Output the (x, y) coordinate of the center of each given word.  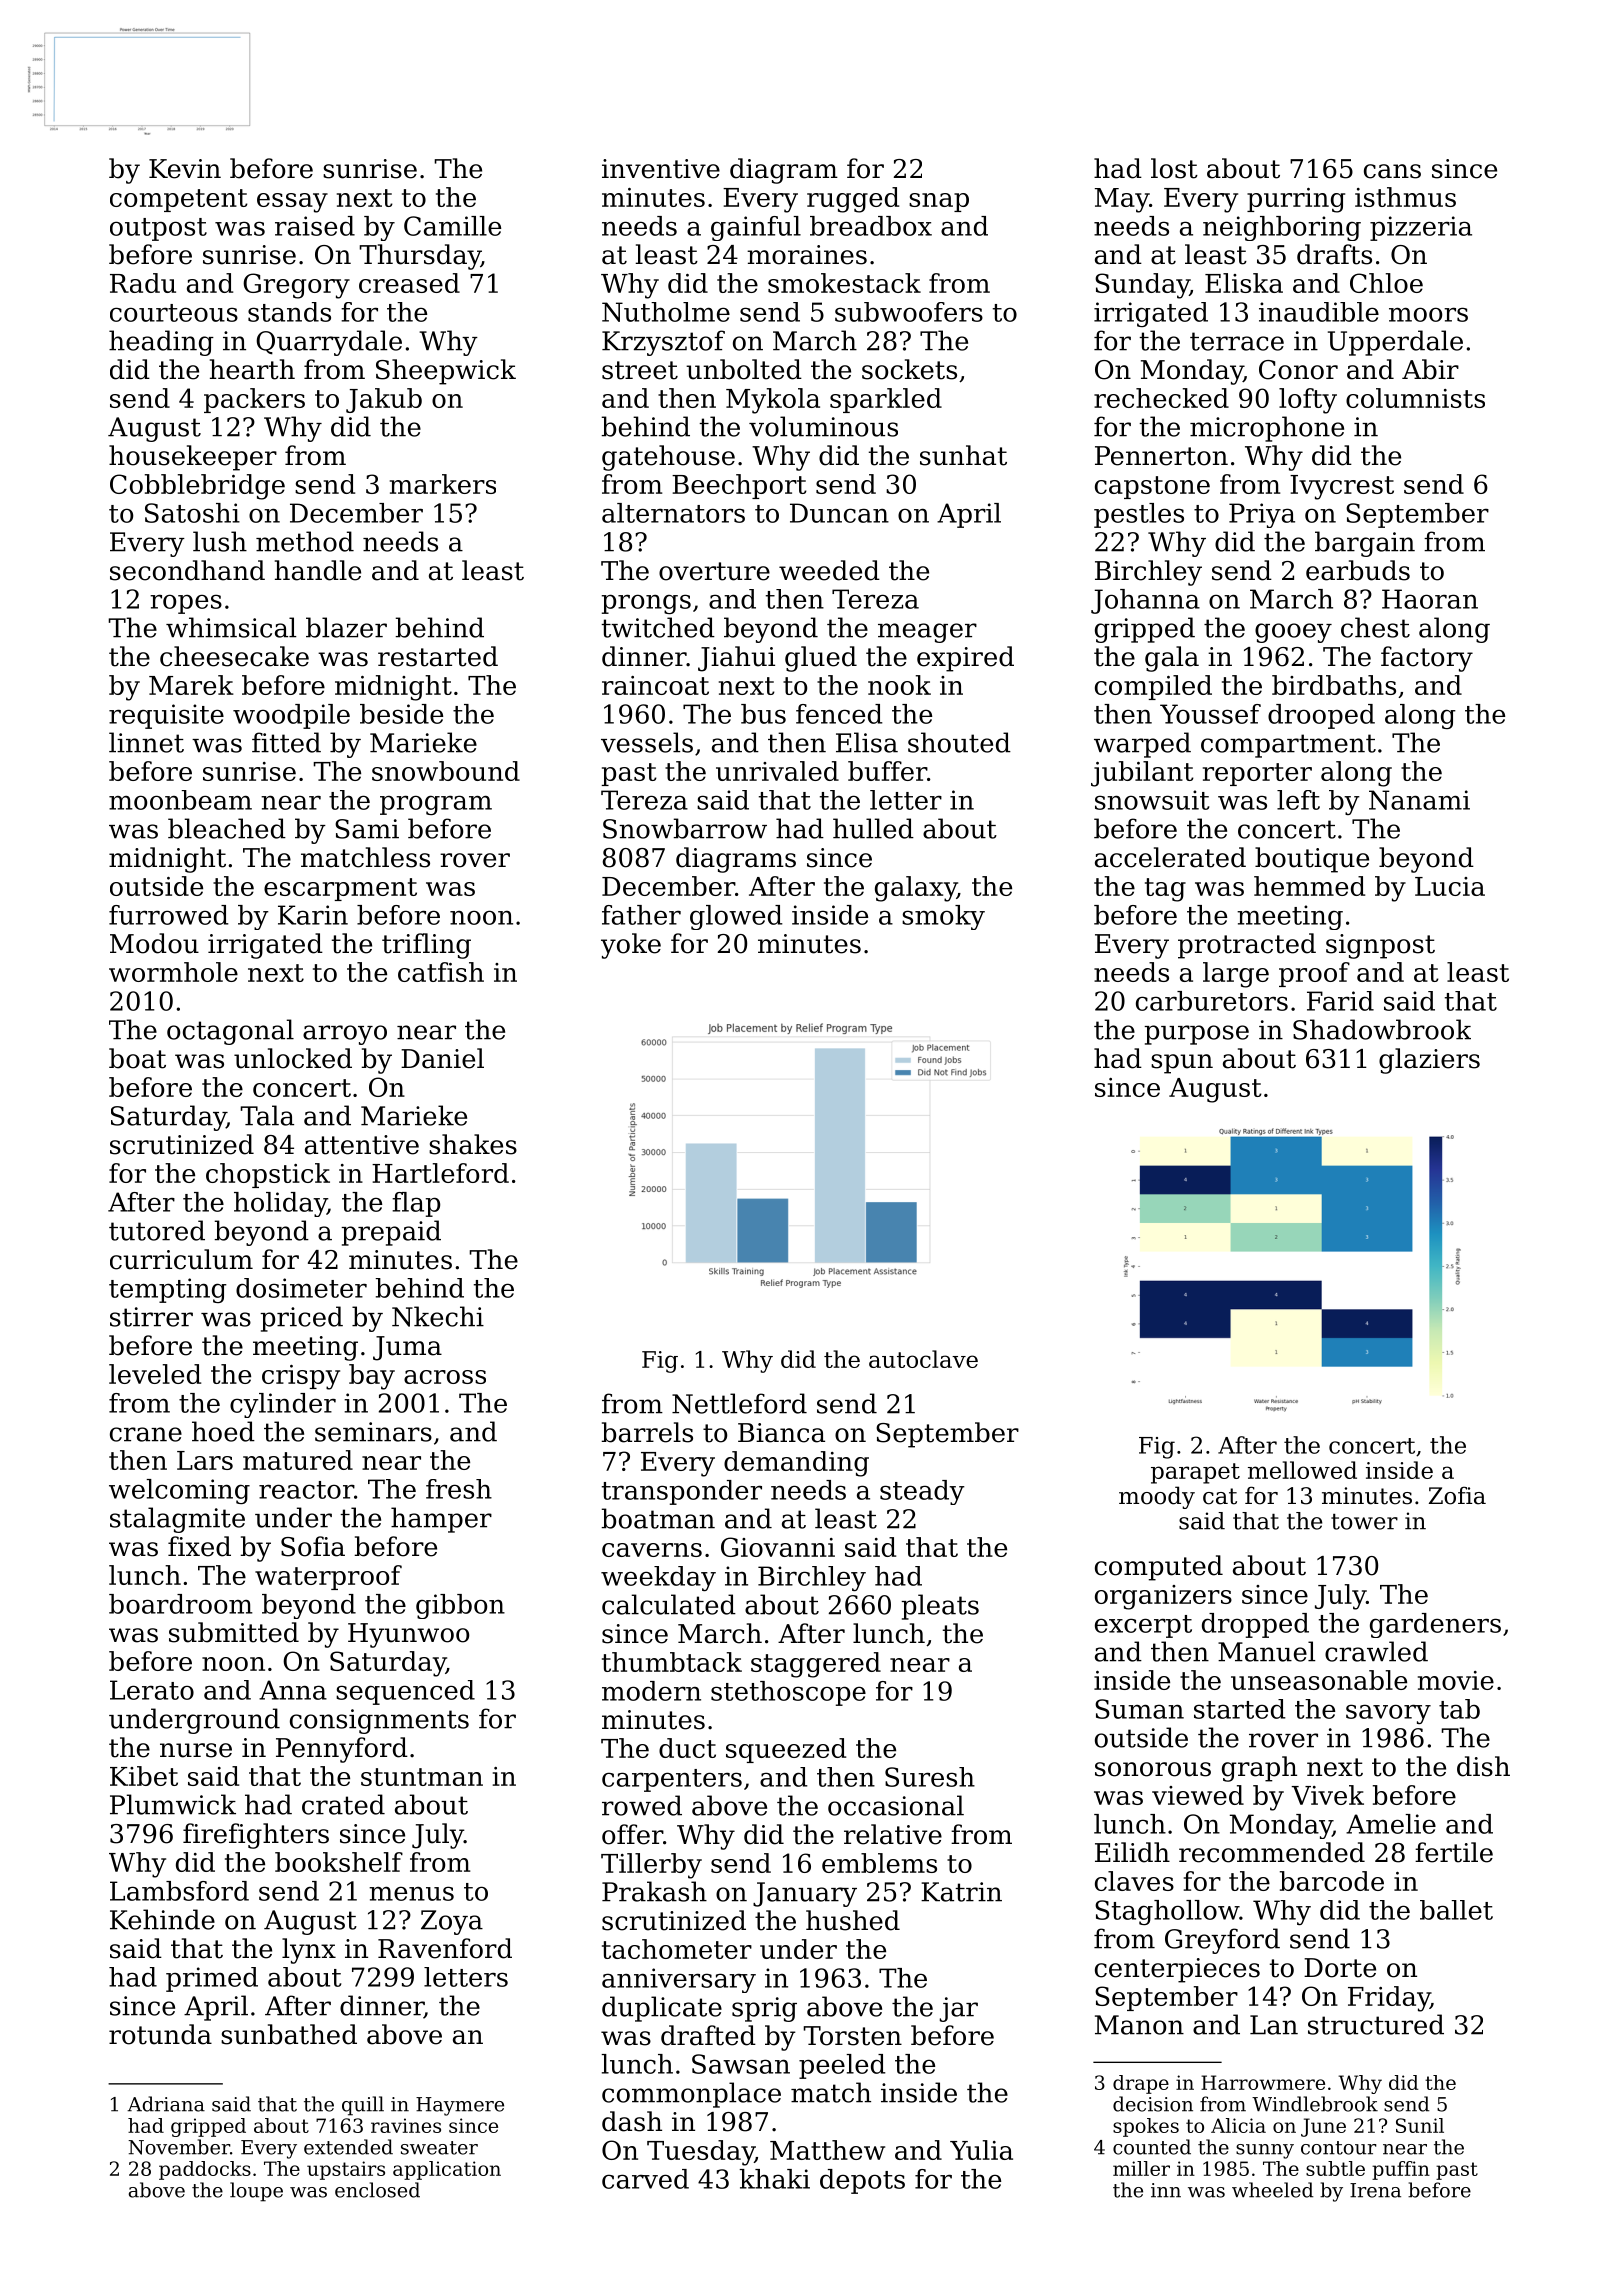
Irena (1375, 2190)
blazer (346, 627)
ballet (1456, 1910)
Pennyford (342, 1750)
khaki (774, 2179)
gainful (756, 228)
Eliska (1244, 283)
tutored (157, 1230)
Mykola (773, 401)
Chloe (1386, 283)
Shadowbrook (1382, 1029)
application (447, 2170)
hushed (853, 1920)
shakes (473, 1144)
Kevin (185, 169)
